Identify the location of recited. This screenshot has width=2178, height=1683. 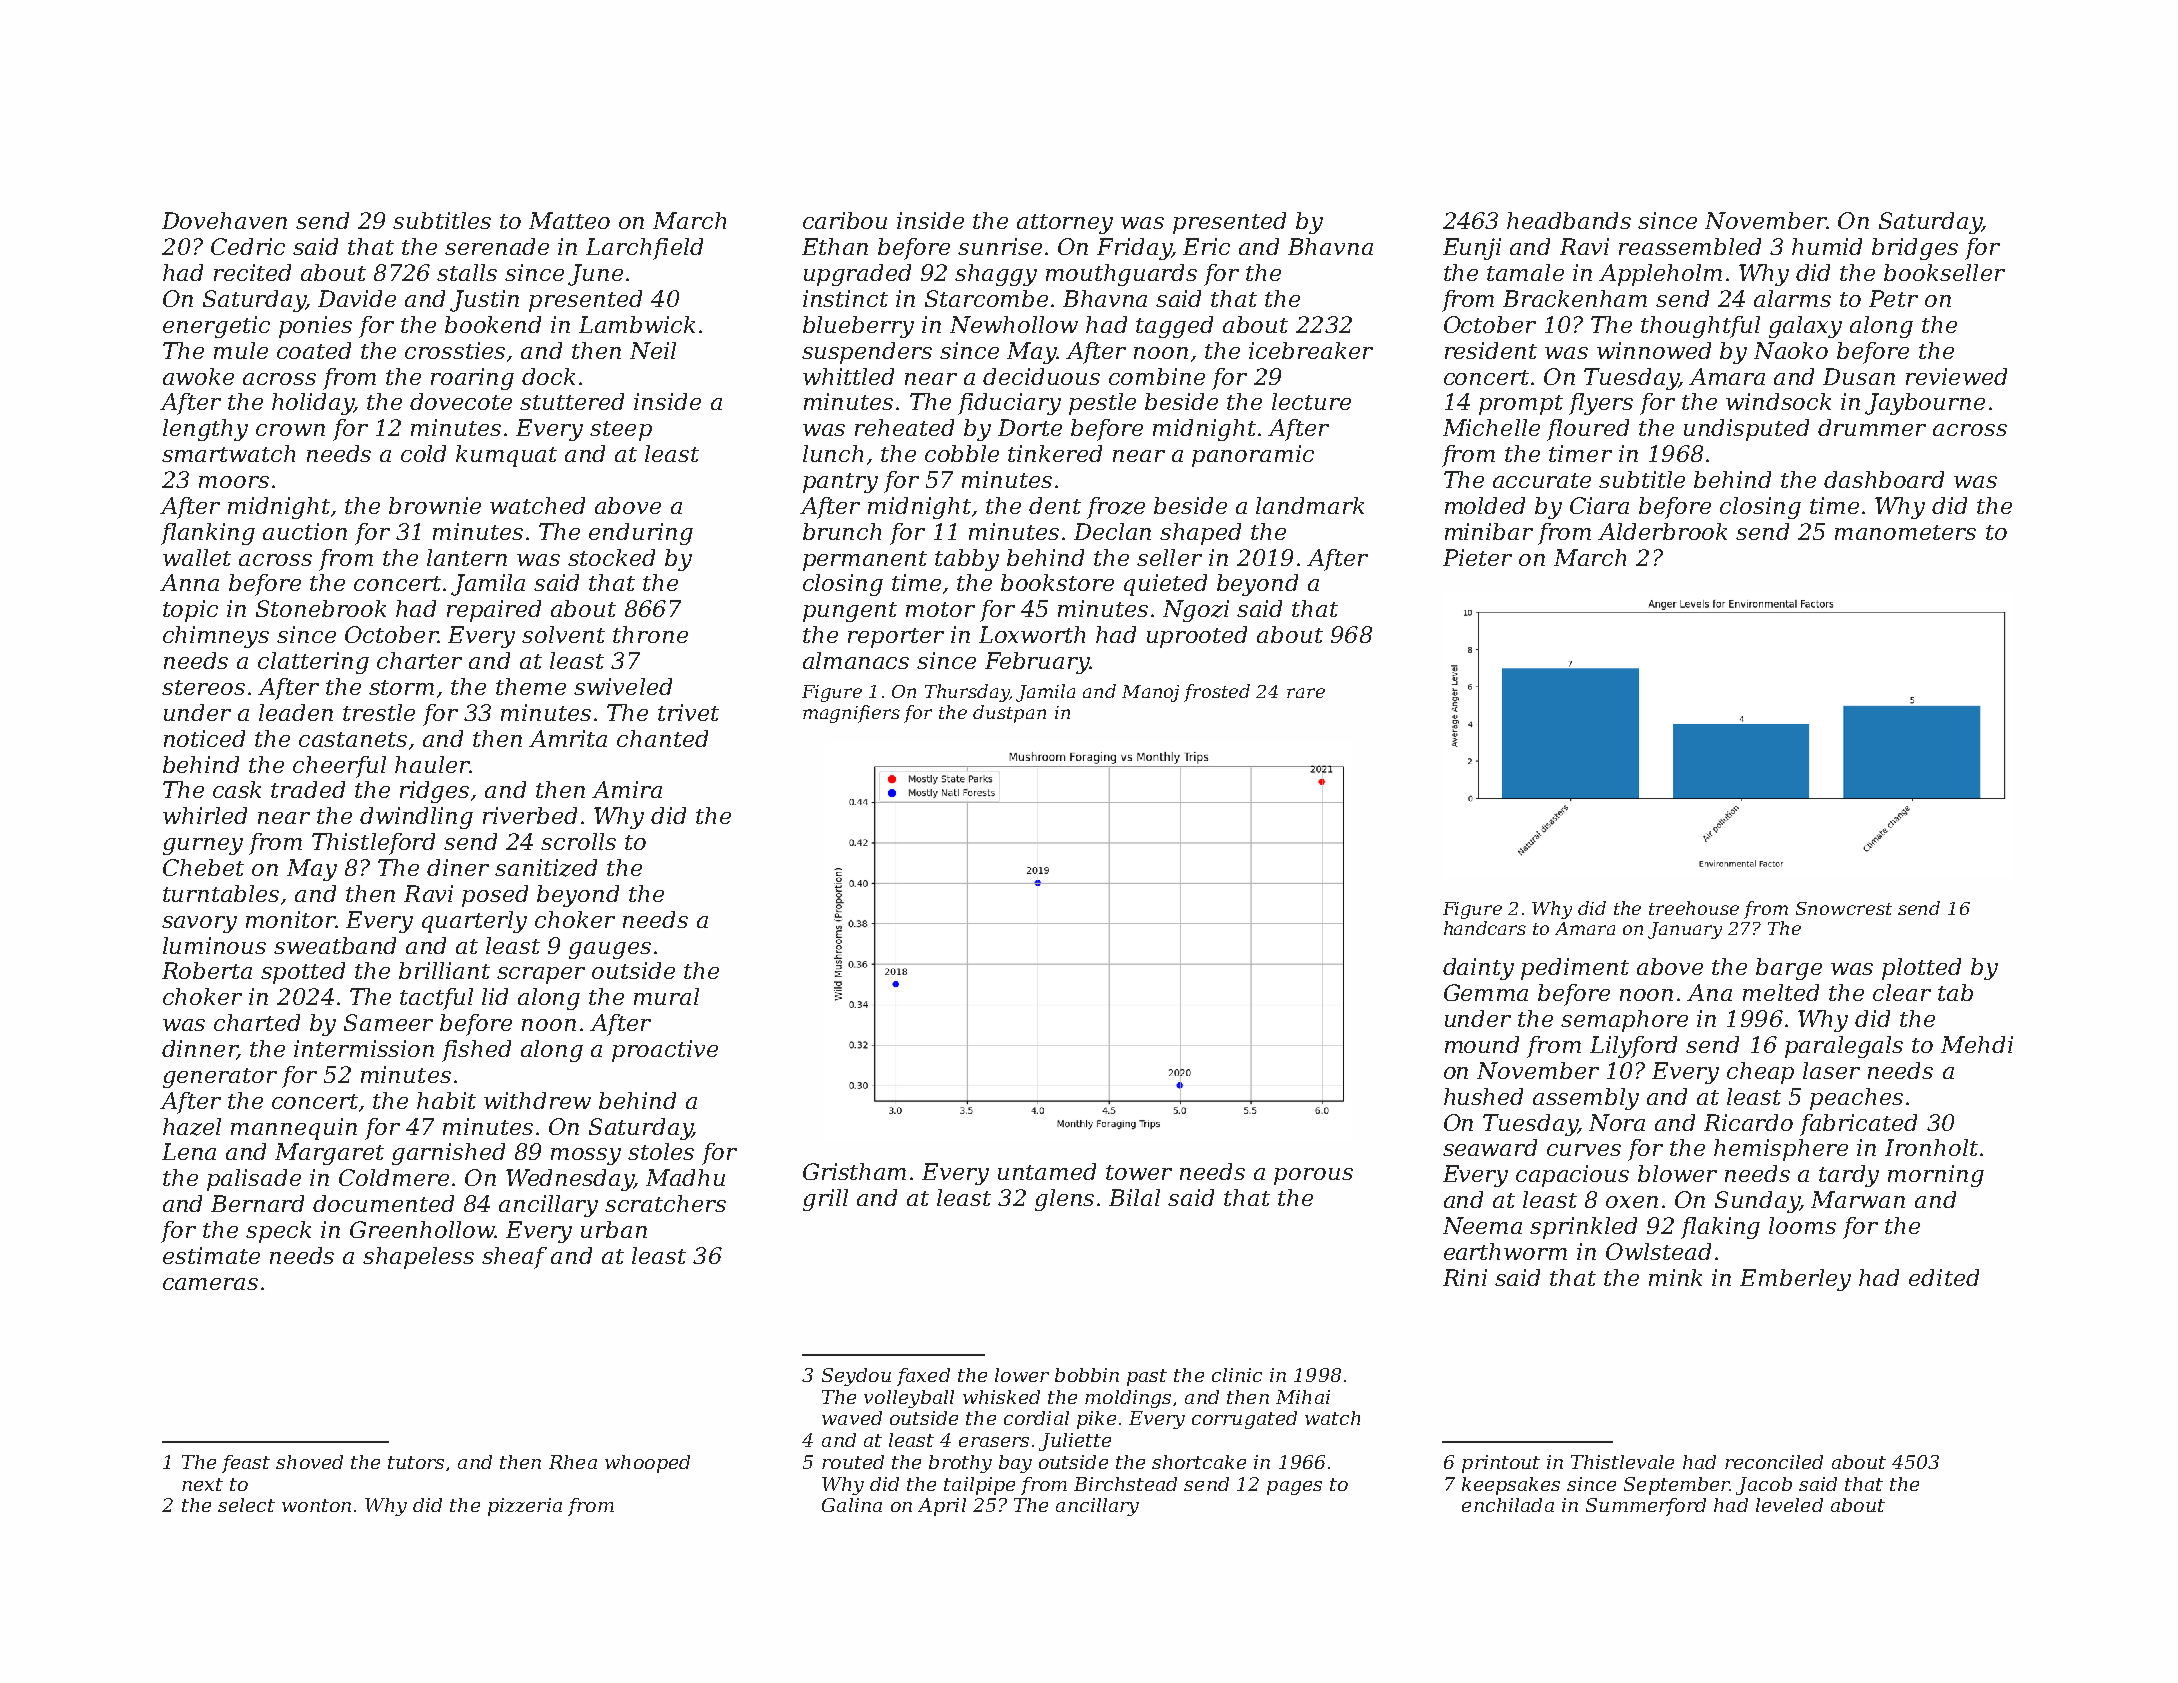
(252, 272).
